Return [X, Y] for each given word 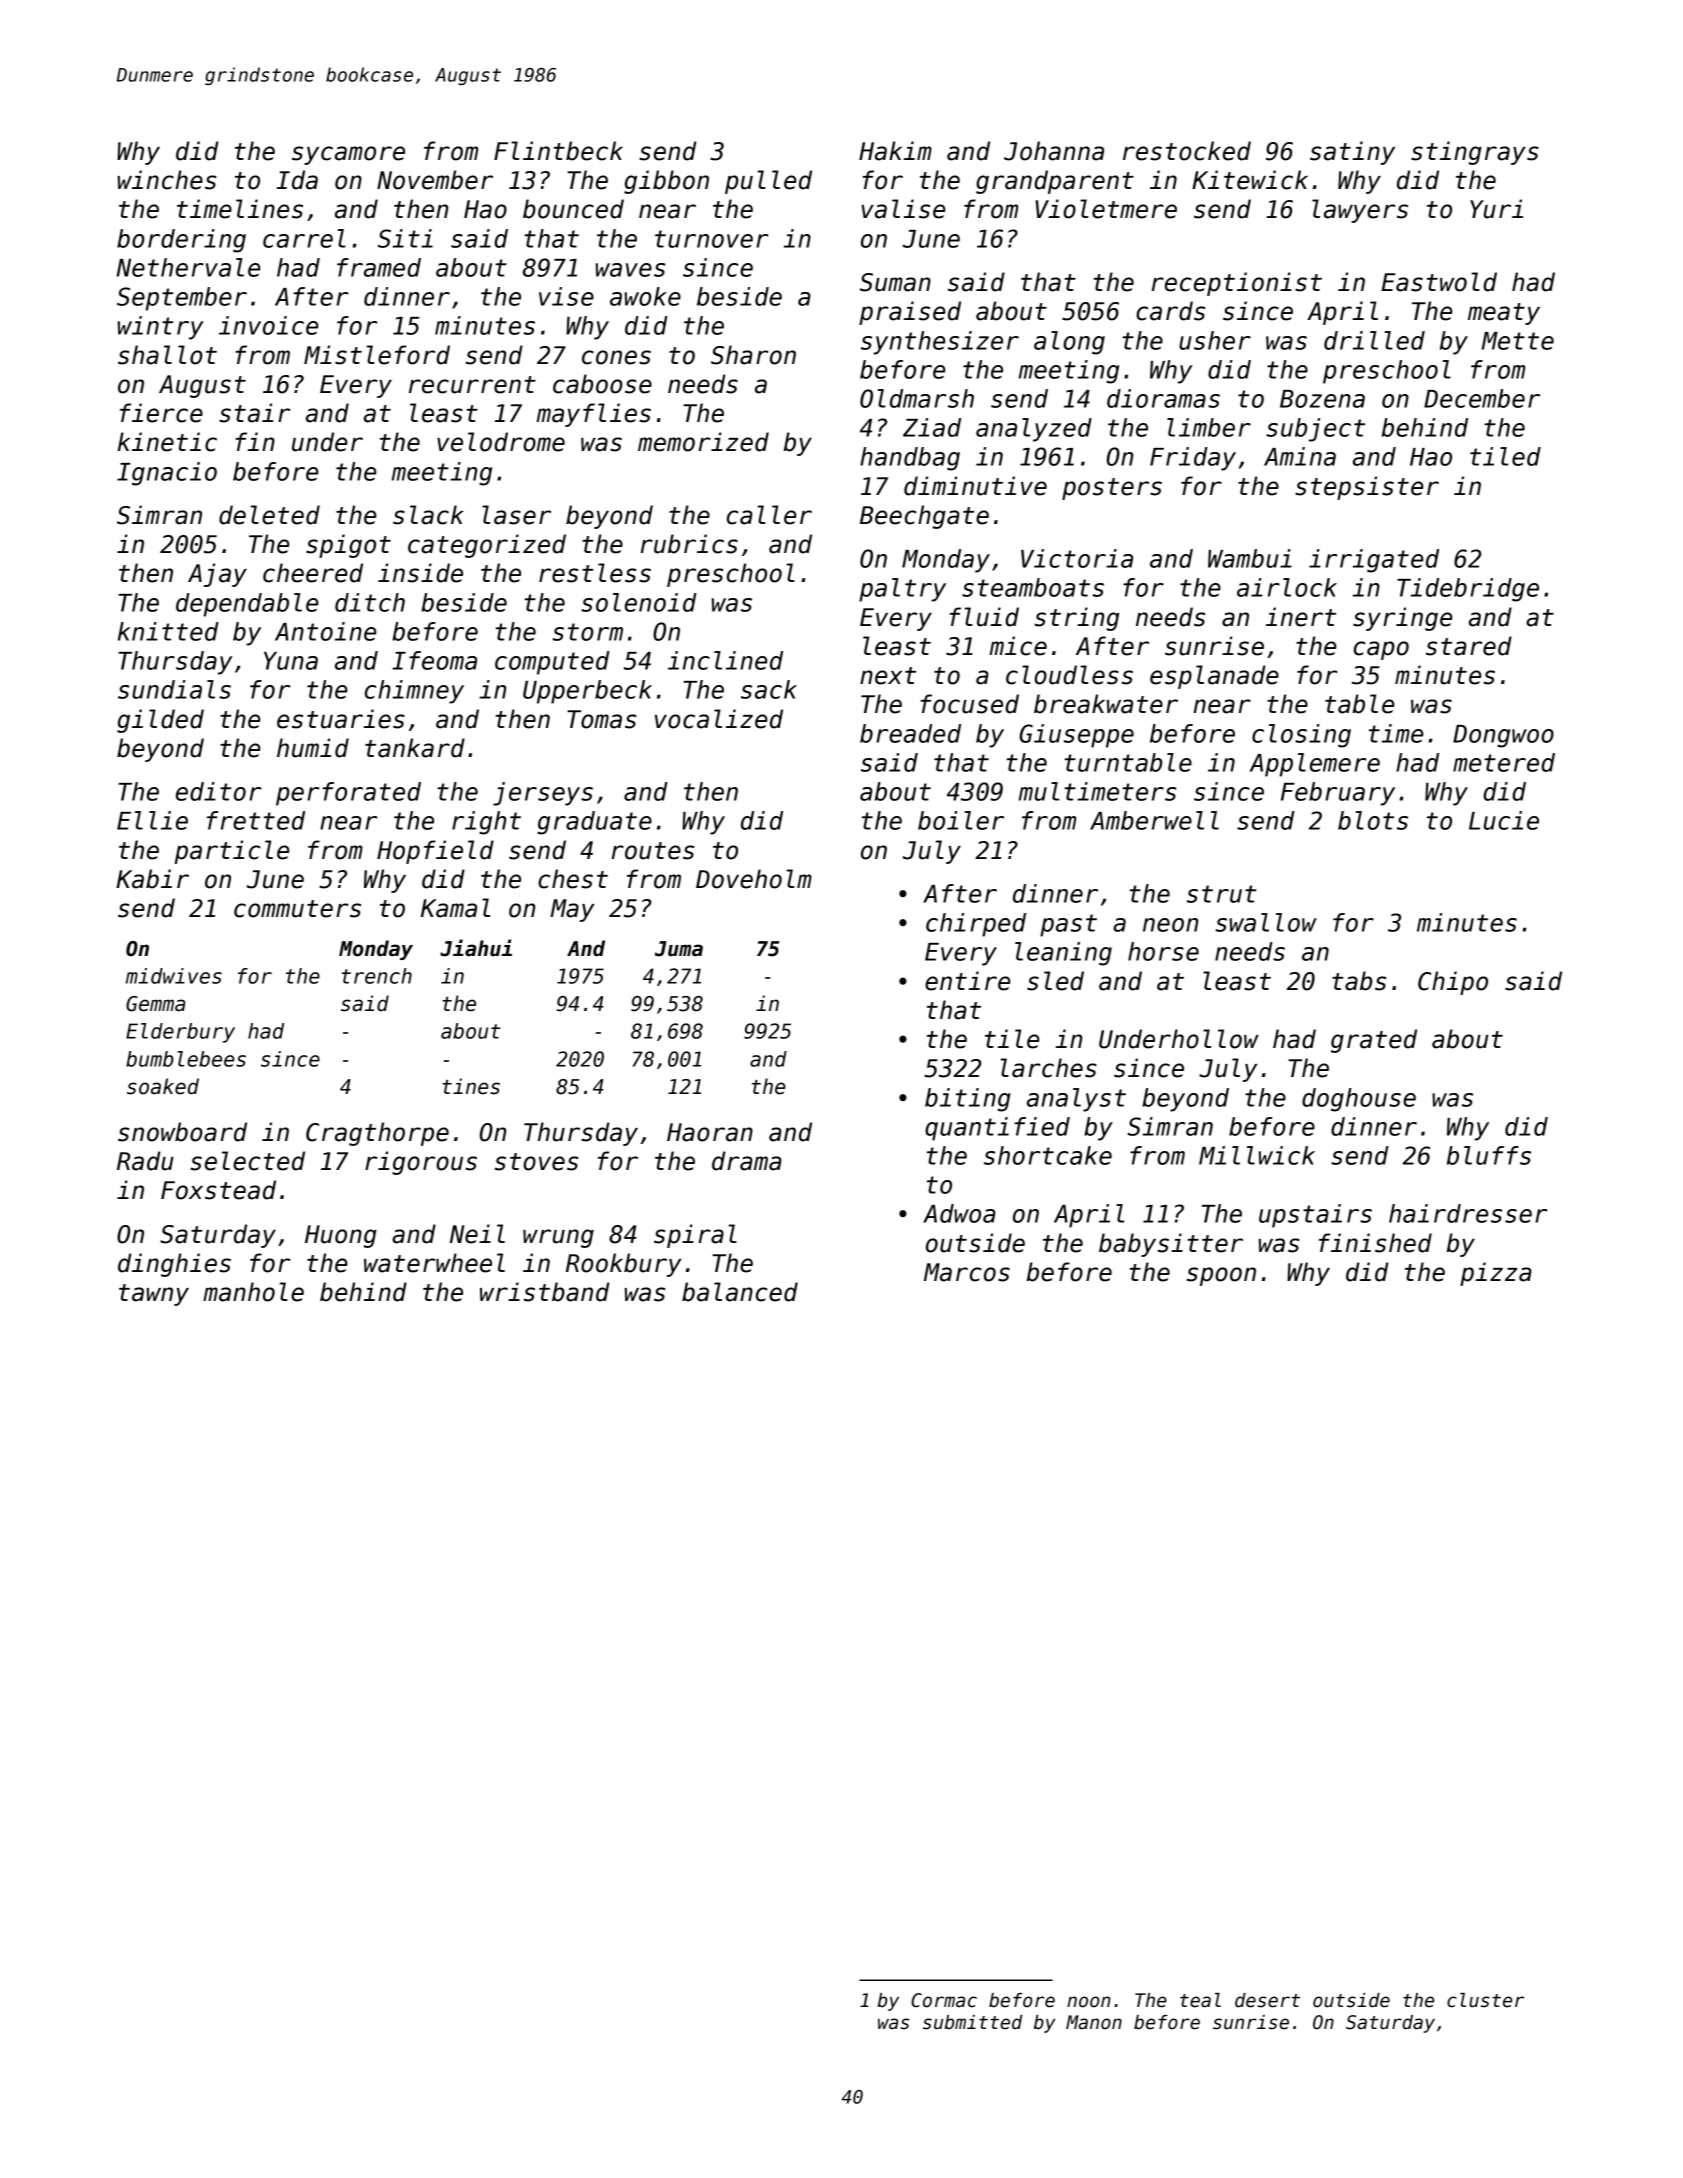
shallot [167, 355]
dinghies [174, 1265]
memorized [703, 442]
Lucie [1504, 820]
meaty [1504, 314]
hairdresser [1468, 1213]
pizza [1496, 1274]
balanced [740, 1292]
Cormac [944, 2000]
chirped [976, 925]
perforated [348, 794]
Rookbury [623, 1265]
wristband [544, 1292]
